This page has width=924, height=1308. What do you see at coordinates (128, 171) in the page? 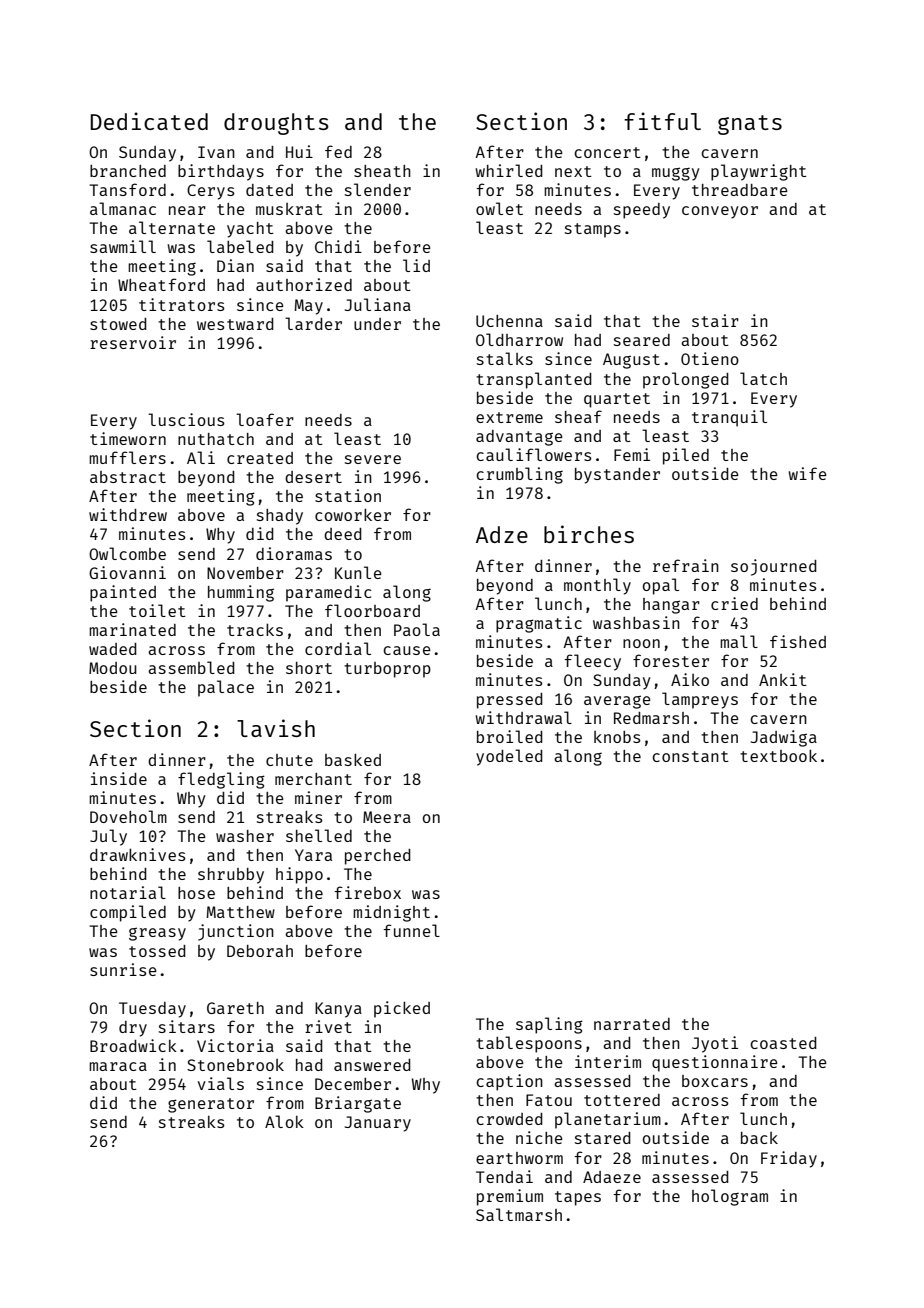
I see `branched` at bounding box center [128, 171].
